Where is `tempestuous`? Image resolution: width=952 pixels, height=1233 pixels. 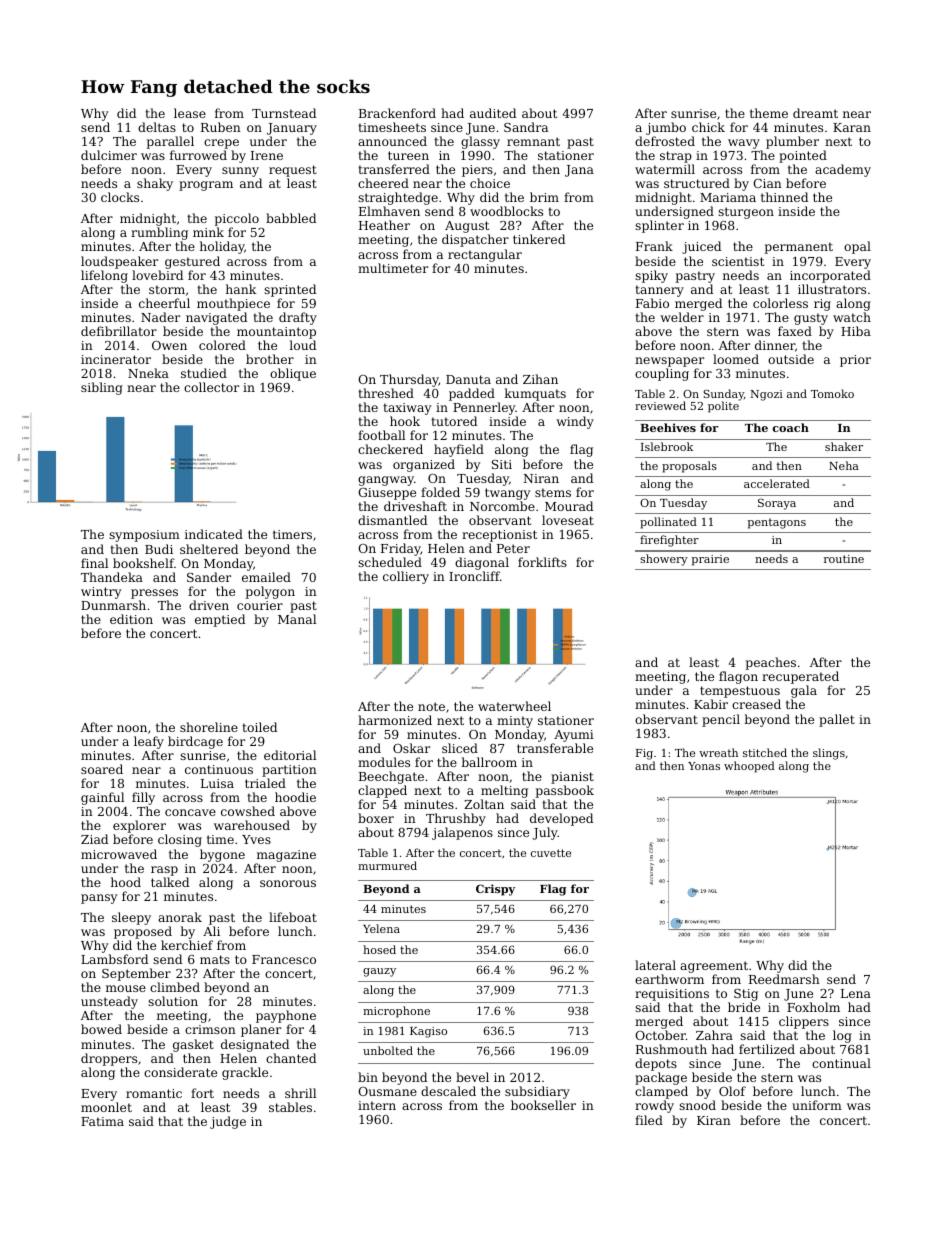 tempestuous is located at coordinates (740, 693).
